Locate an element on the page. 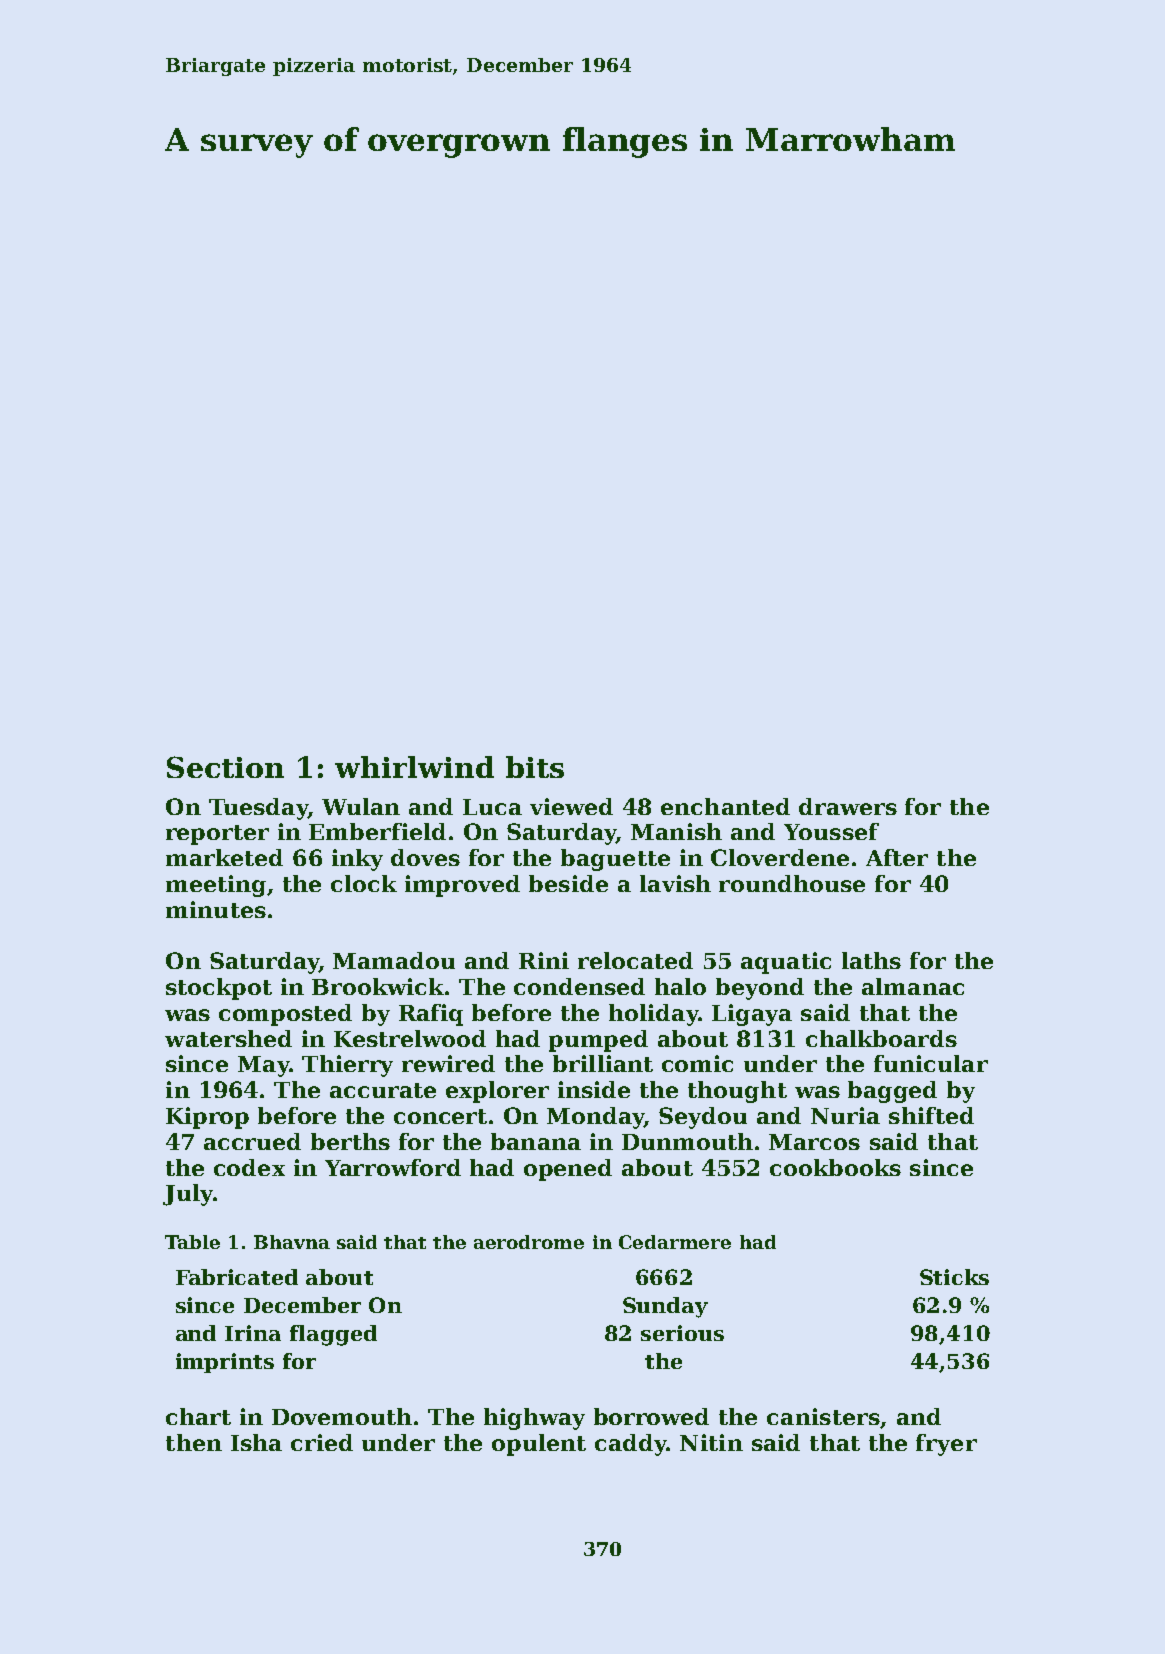 This image has width=1165, height=1654. then is located at coordinates (194, 1442).
